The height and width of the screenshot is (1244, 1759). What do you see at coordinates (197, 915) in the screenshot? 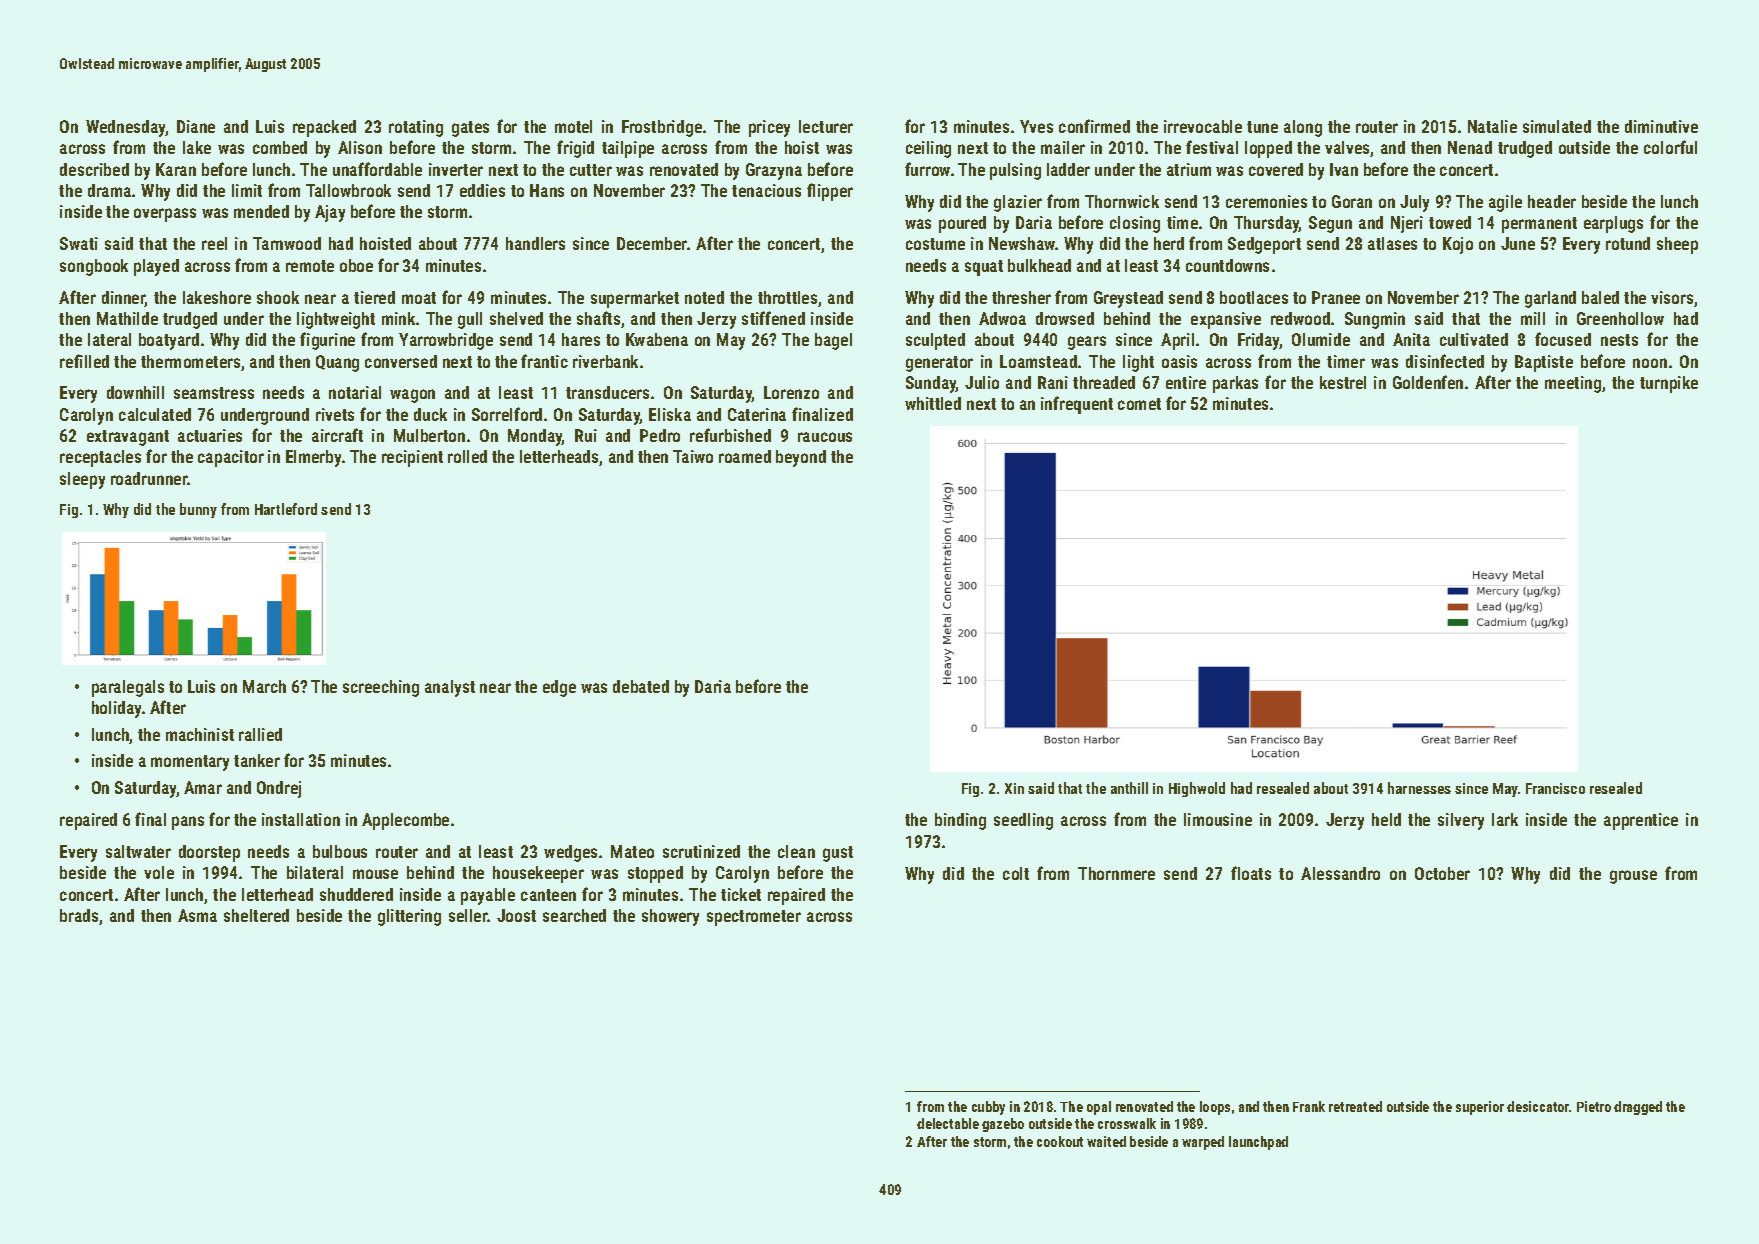
I see `Asma` at bounding box center [197, 915].
